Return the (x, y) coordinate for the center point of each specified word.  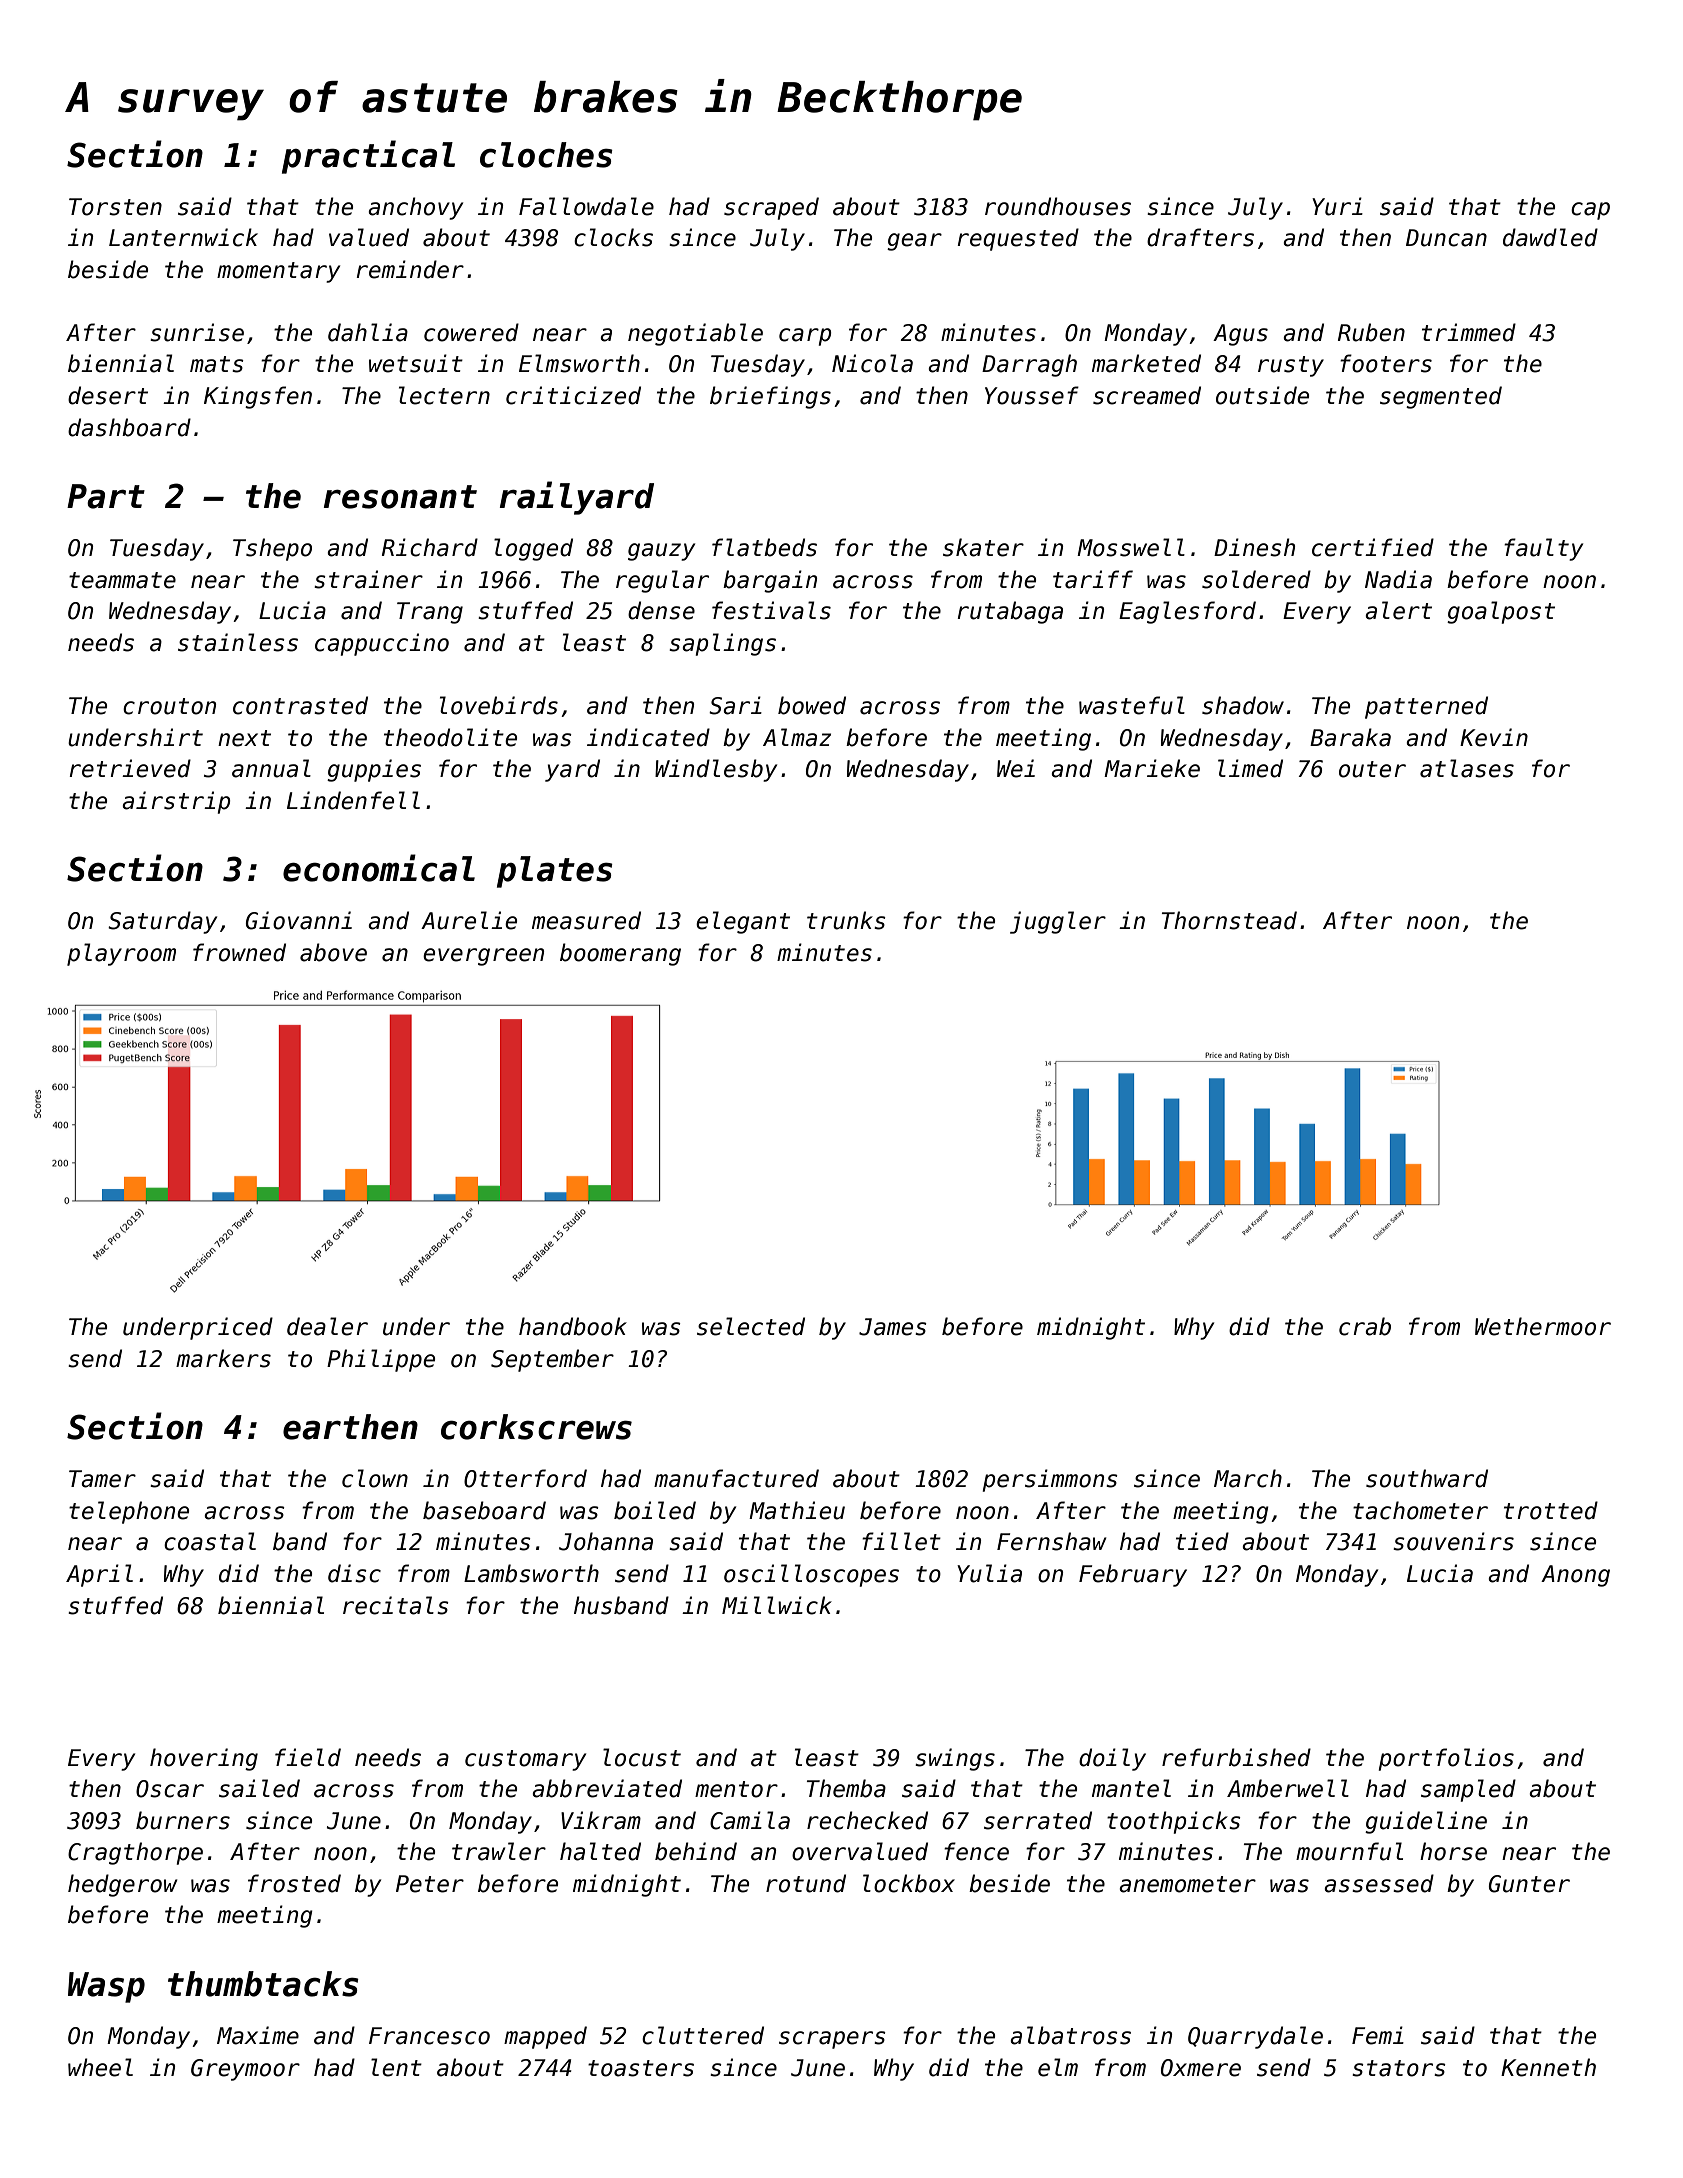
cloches (546, 155)
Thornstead (1229, 920)
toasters (641, 2068)
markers (223, 1358)
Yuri (1337, 206)
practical (368, 157)
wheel (100, 2067)
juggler (1058, 922)
